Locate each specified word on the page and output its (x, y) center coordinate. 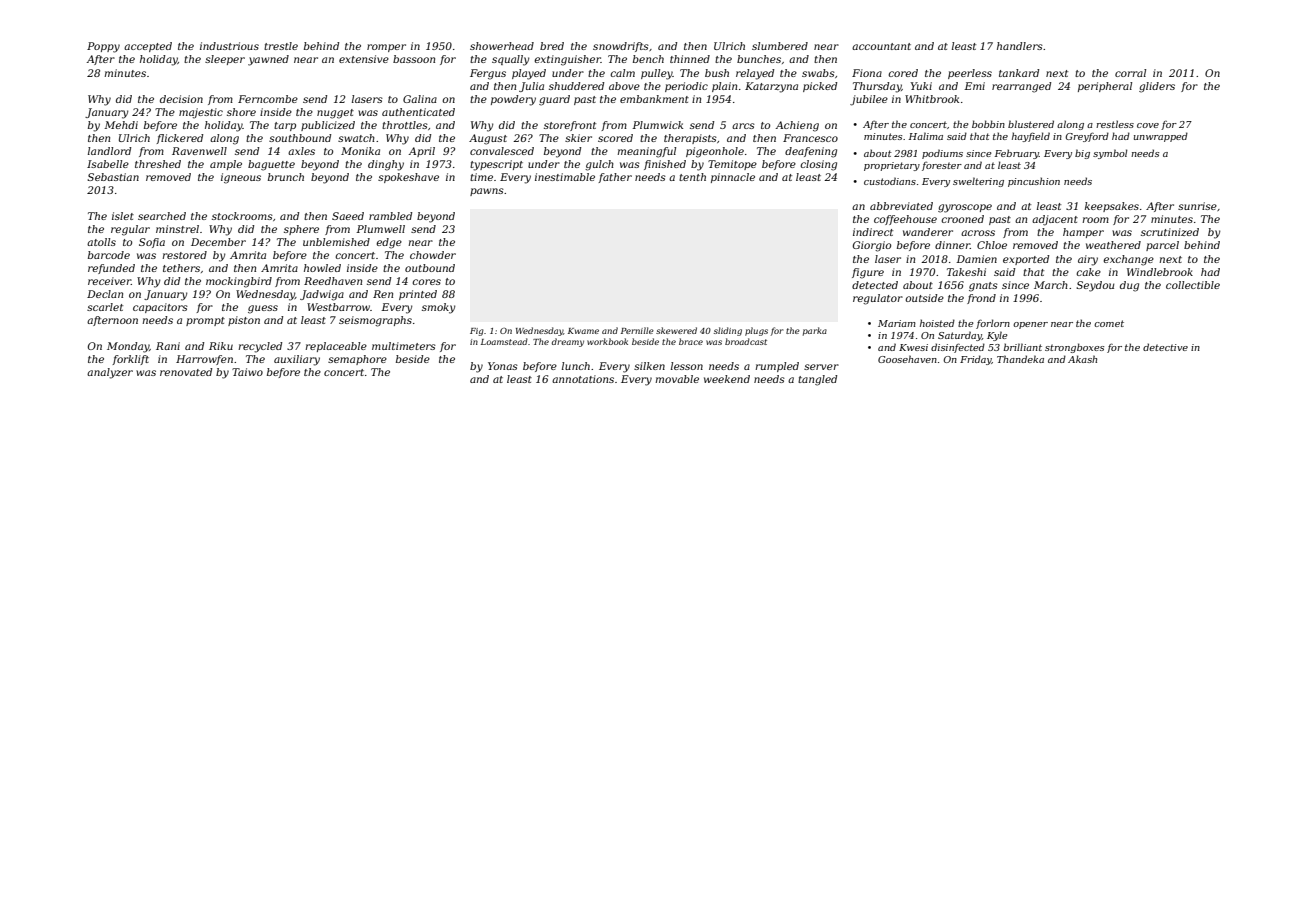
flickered (179, 139)
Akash (1082, 359)
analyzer (110, 373)
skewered (676, 330)
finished (665, 165)
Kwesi (913, 347)
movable (677, 379)
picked (820, 87)
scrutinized (1170, 232)
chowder (433, 255)
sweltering (978, 182)
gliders (1157, 87)
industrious (229, 46)
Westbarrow (338, 307)
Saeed (348, 216)
